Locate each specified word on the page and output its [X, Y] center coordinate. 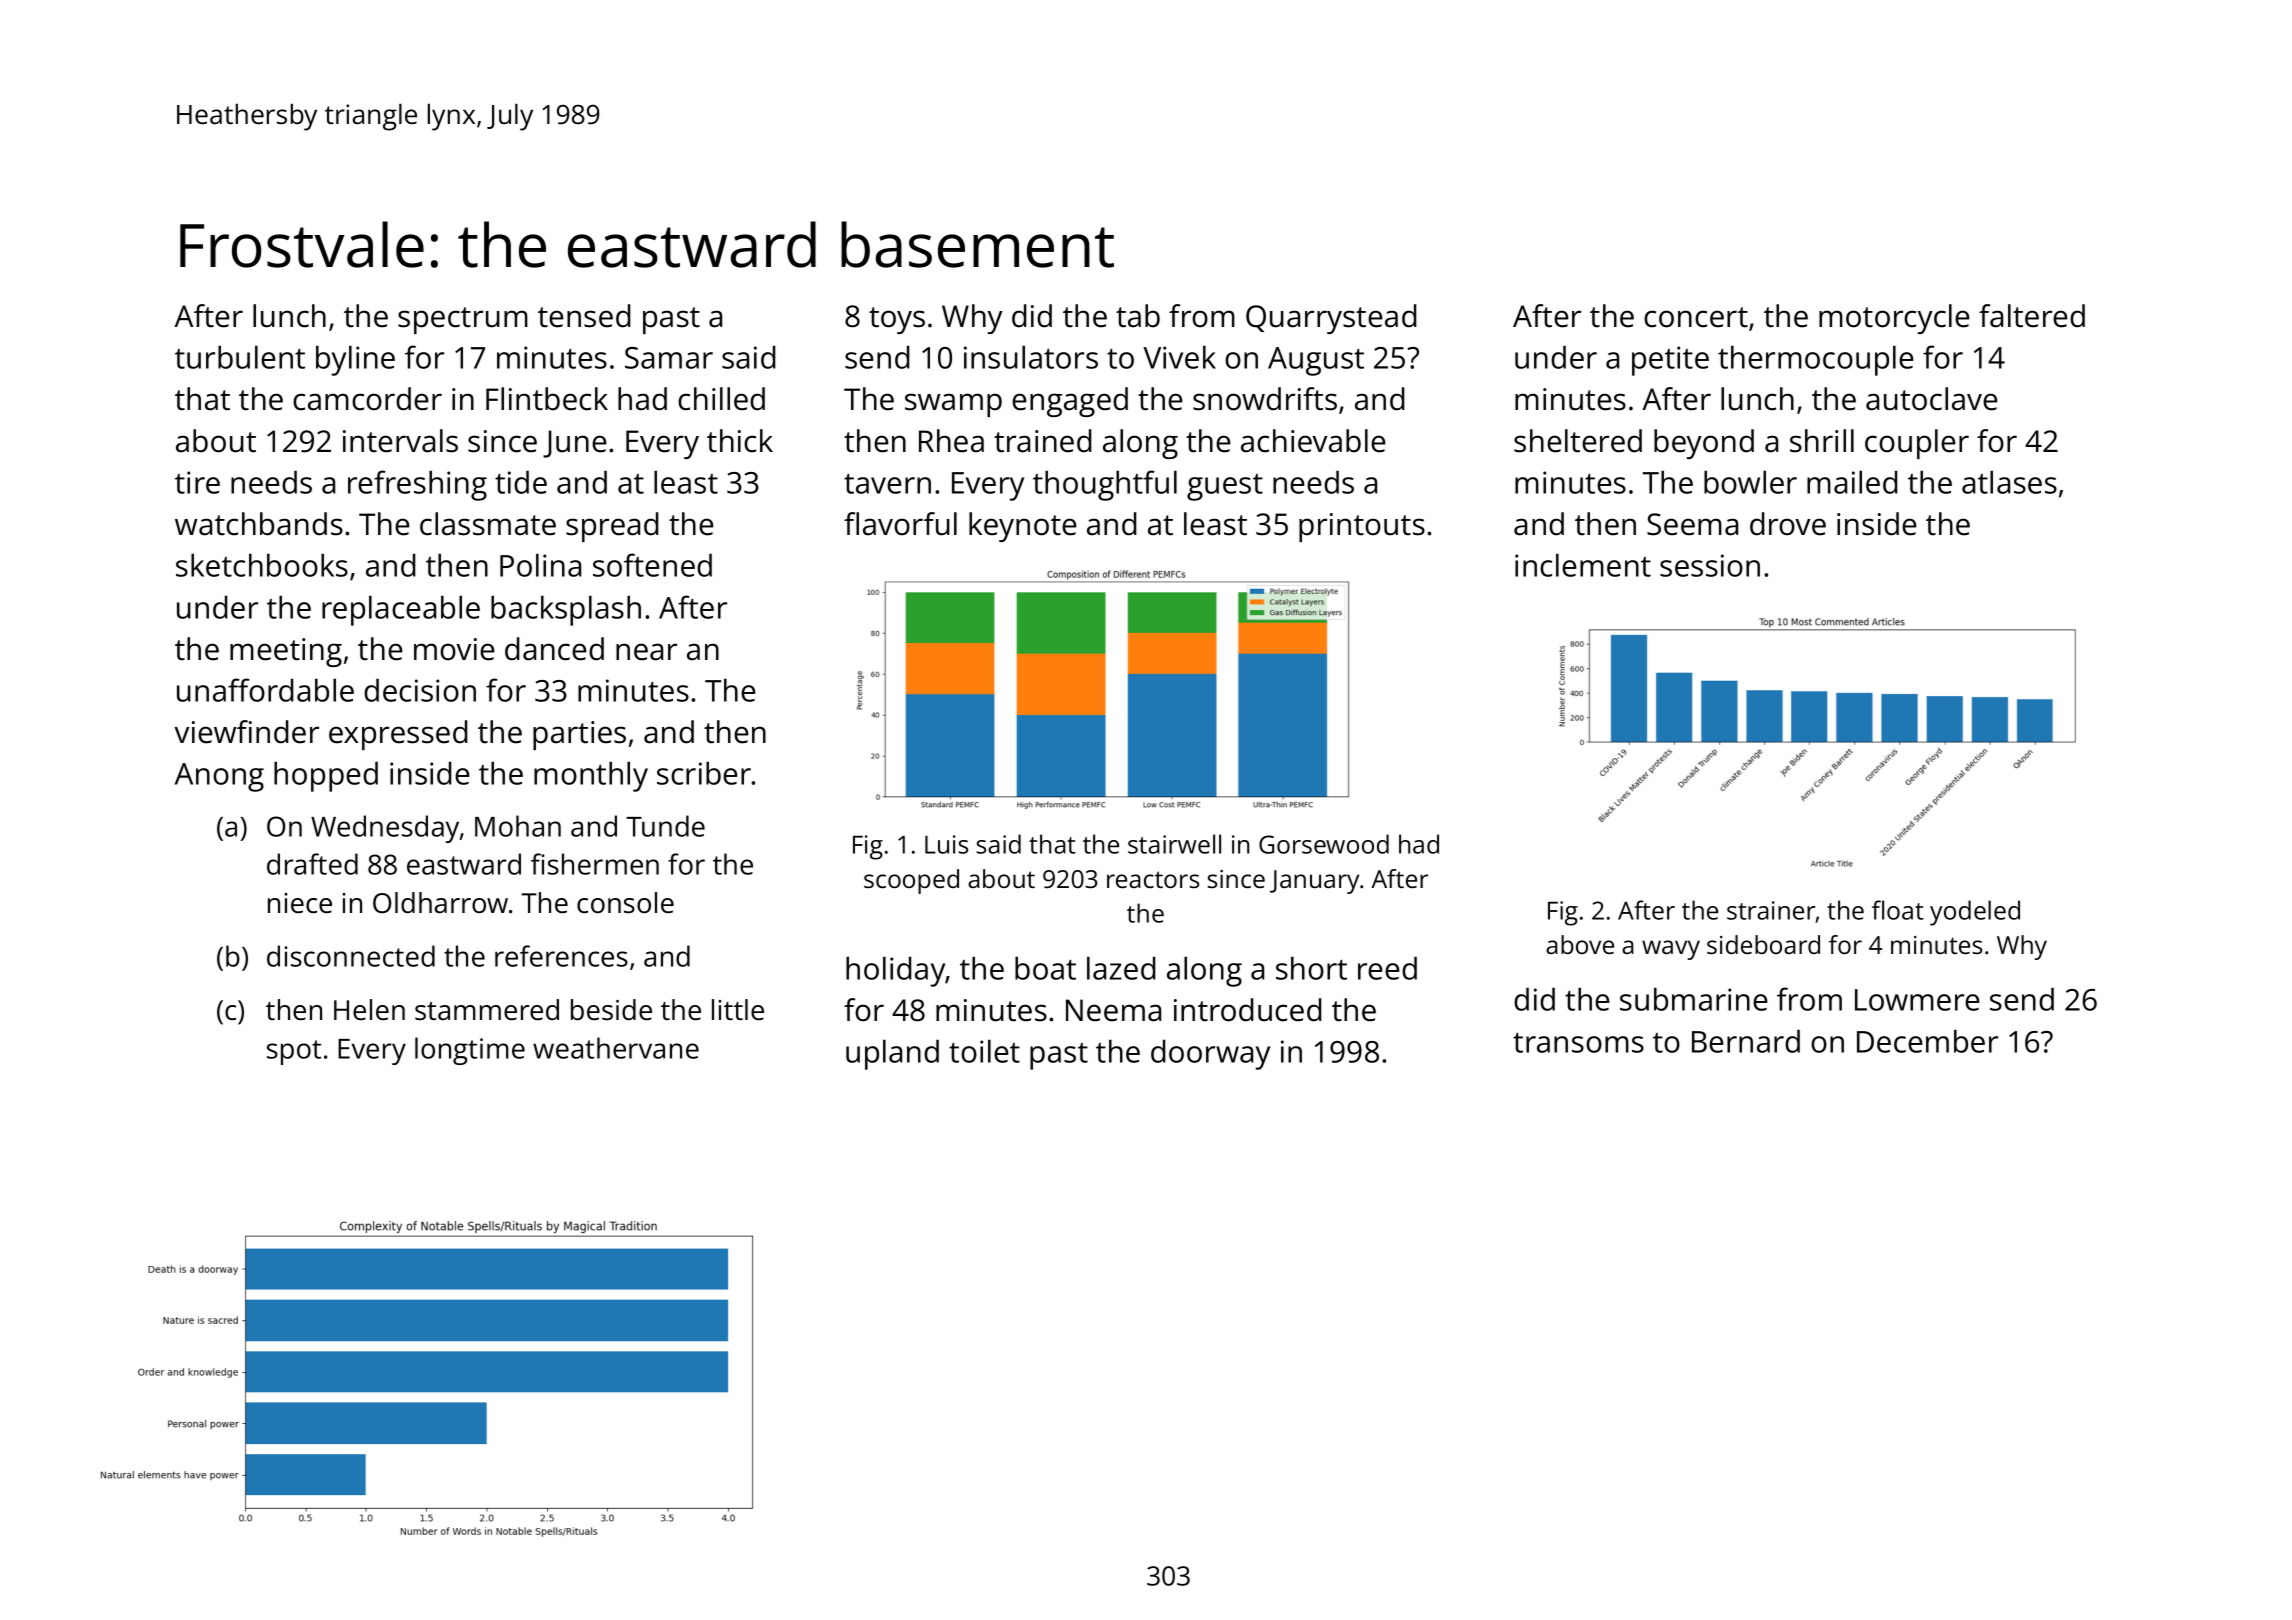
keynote [1023, 527]
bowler [1750, 482]
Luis [946, 844]
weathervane [616, 1048]
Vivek [1179, 357]
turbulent [240, 357]
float [1898, 910]
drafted [312, 864]
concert [1696, 317]
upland [892, 1054]
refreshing [417, 485]
